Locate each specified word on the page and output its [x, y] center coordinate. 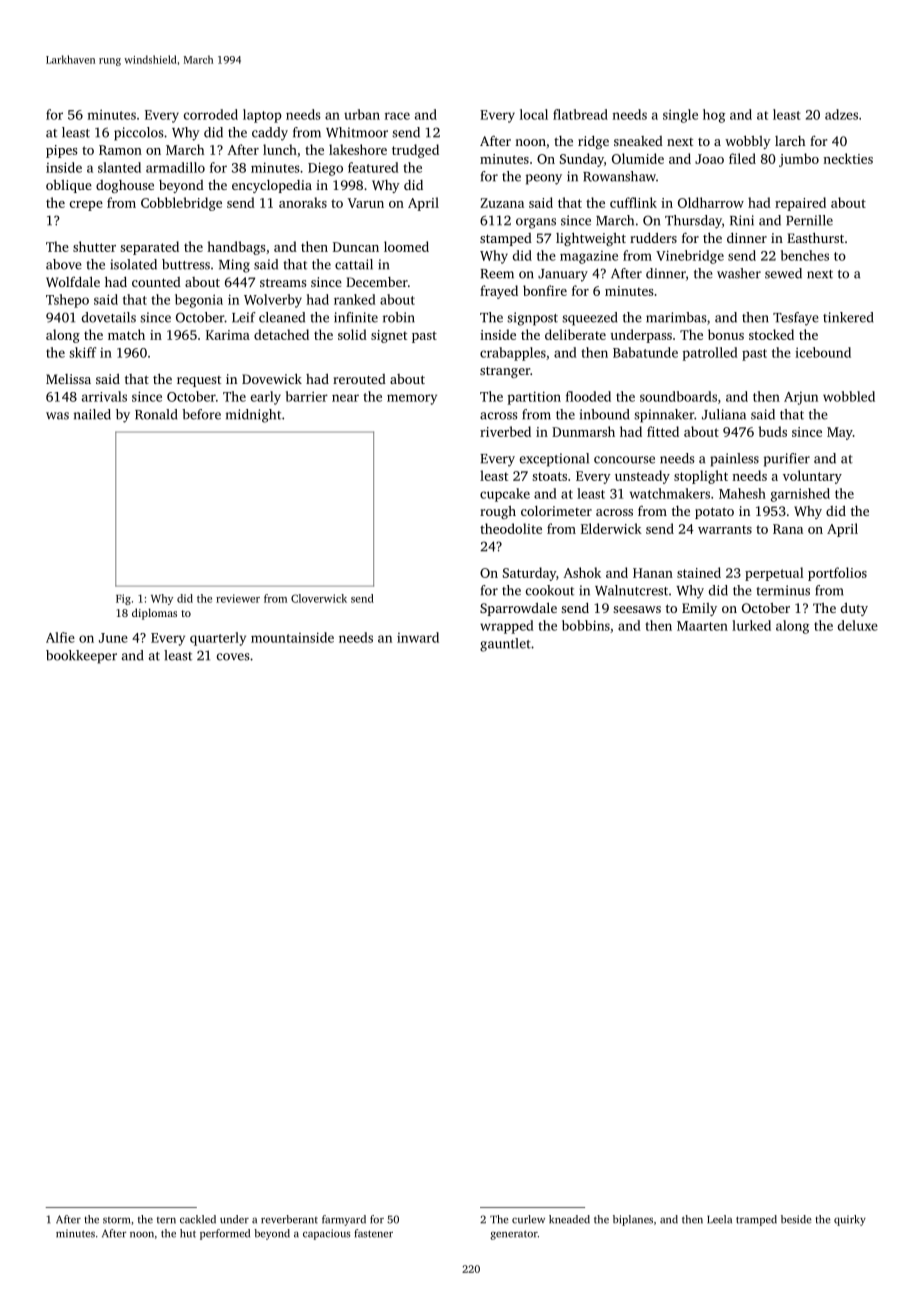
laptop [262, 116]
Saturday [529, 574]
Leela [719, 1219]
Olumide [638, 158]
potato [714, 513]
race [397, 116]
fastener [373, 1233]
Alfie [60, 637]
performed [225, 1234]
